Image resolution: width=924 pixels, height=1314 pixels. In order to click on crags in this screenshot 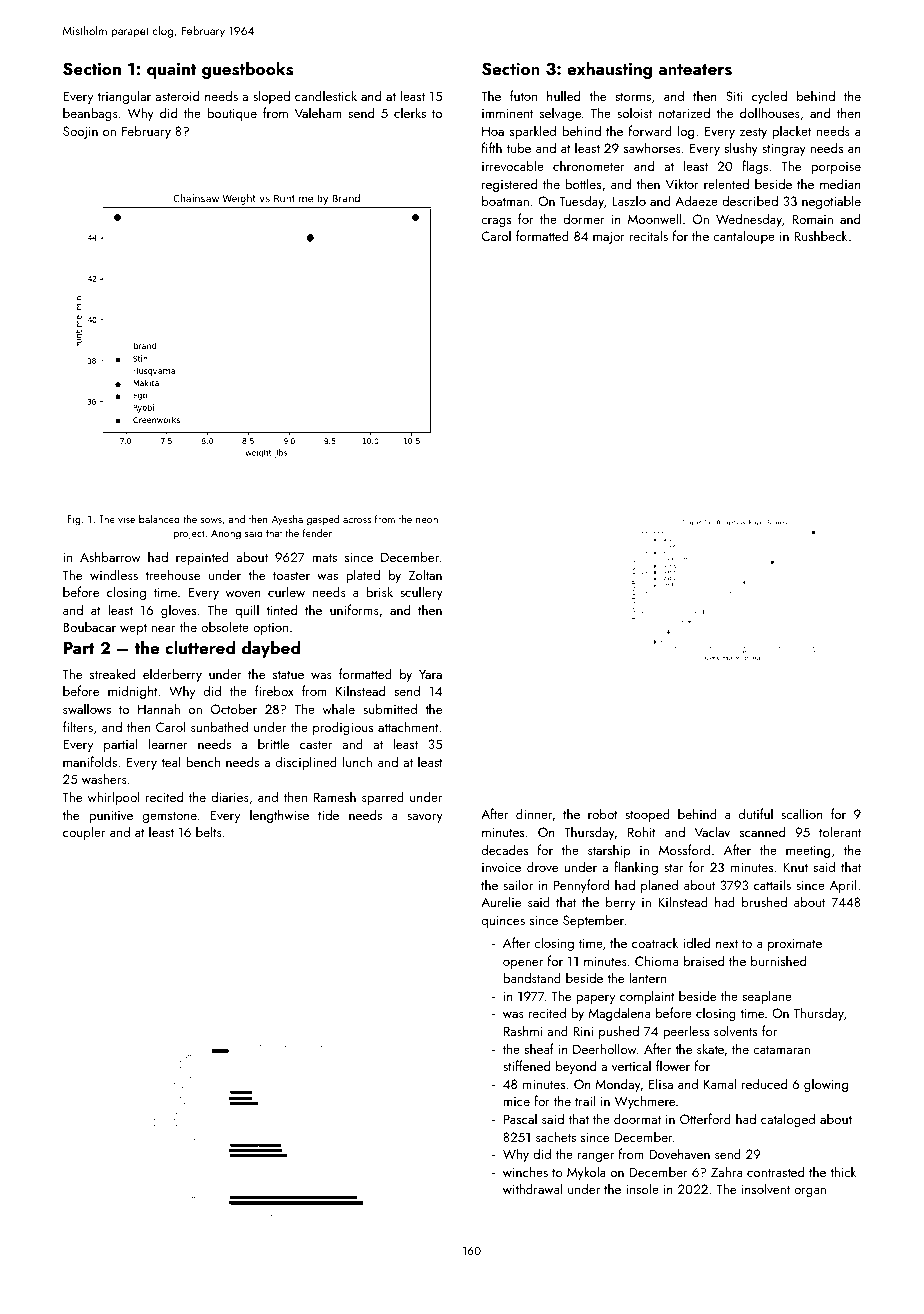, I will do `click(496, 222)`.
